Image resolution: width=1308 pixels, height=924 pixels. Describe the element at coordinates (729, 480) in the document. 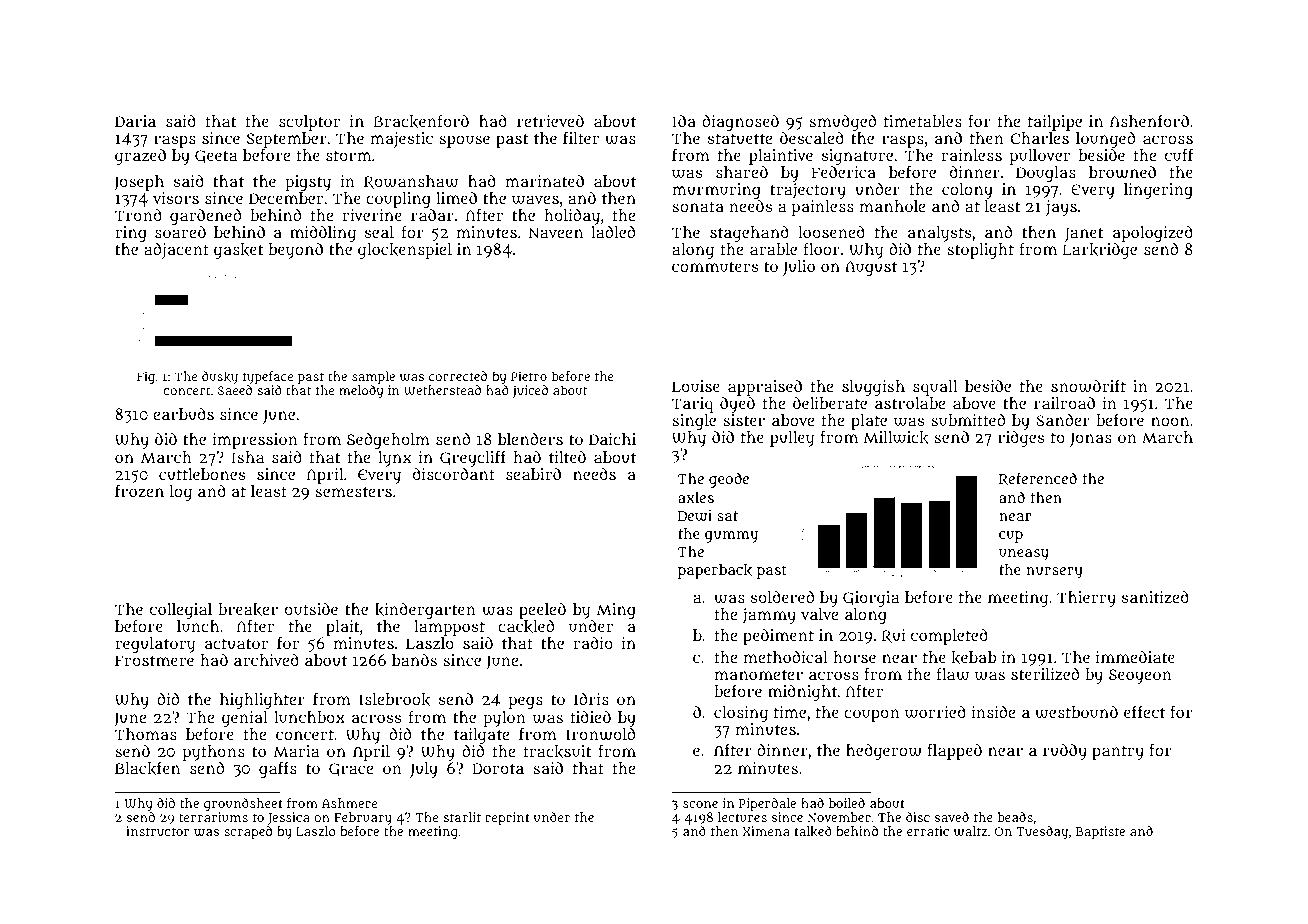

I see `geode` at that location.
